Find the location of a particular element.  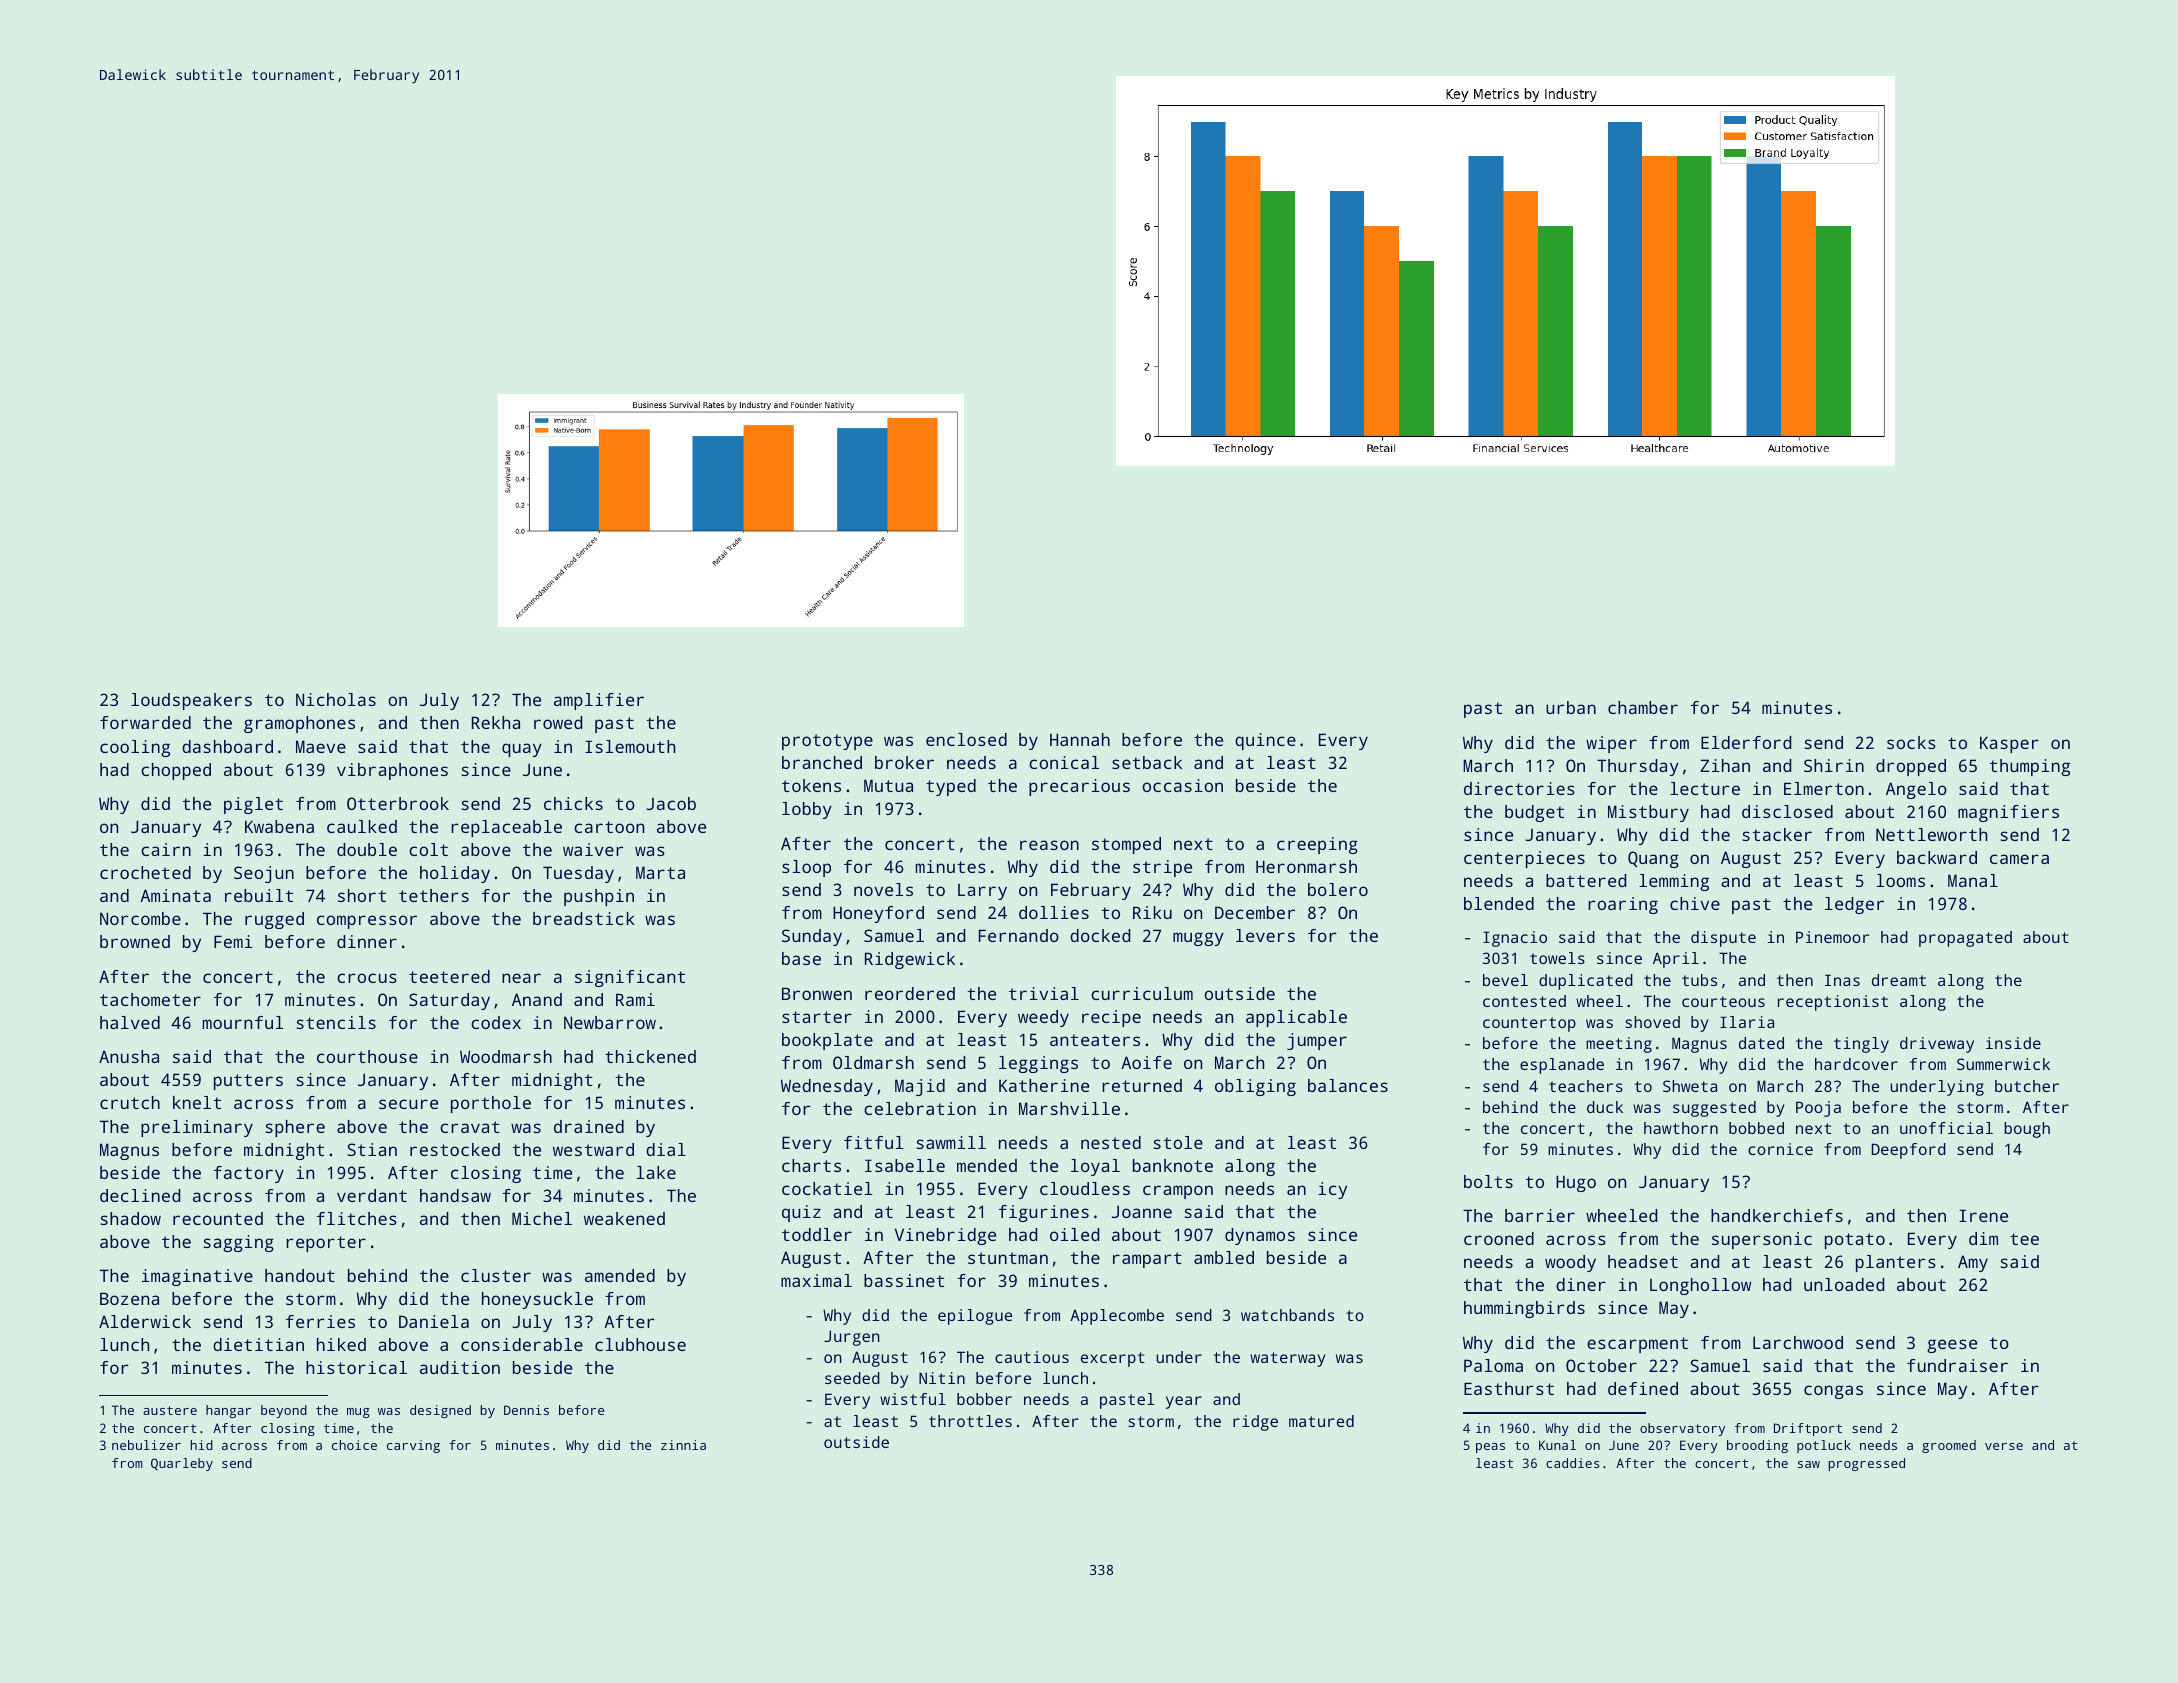

Michel is located at coordinates (542, 1218).
